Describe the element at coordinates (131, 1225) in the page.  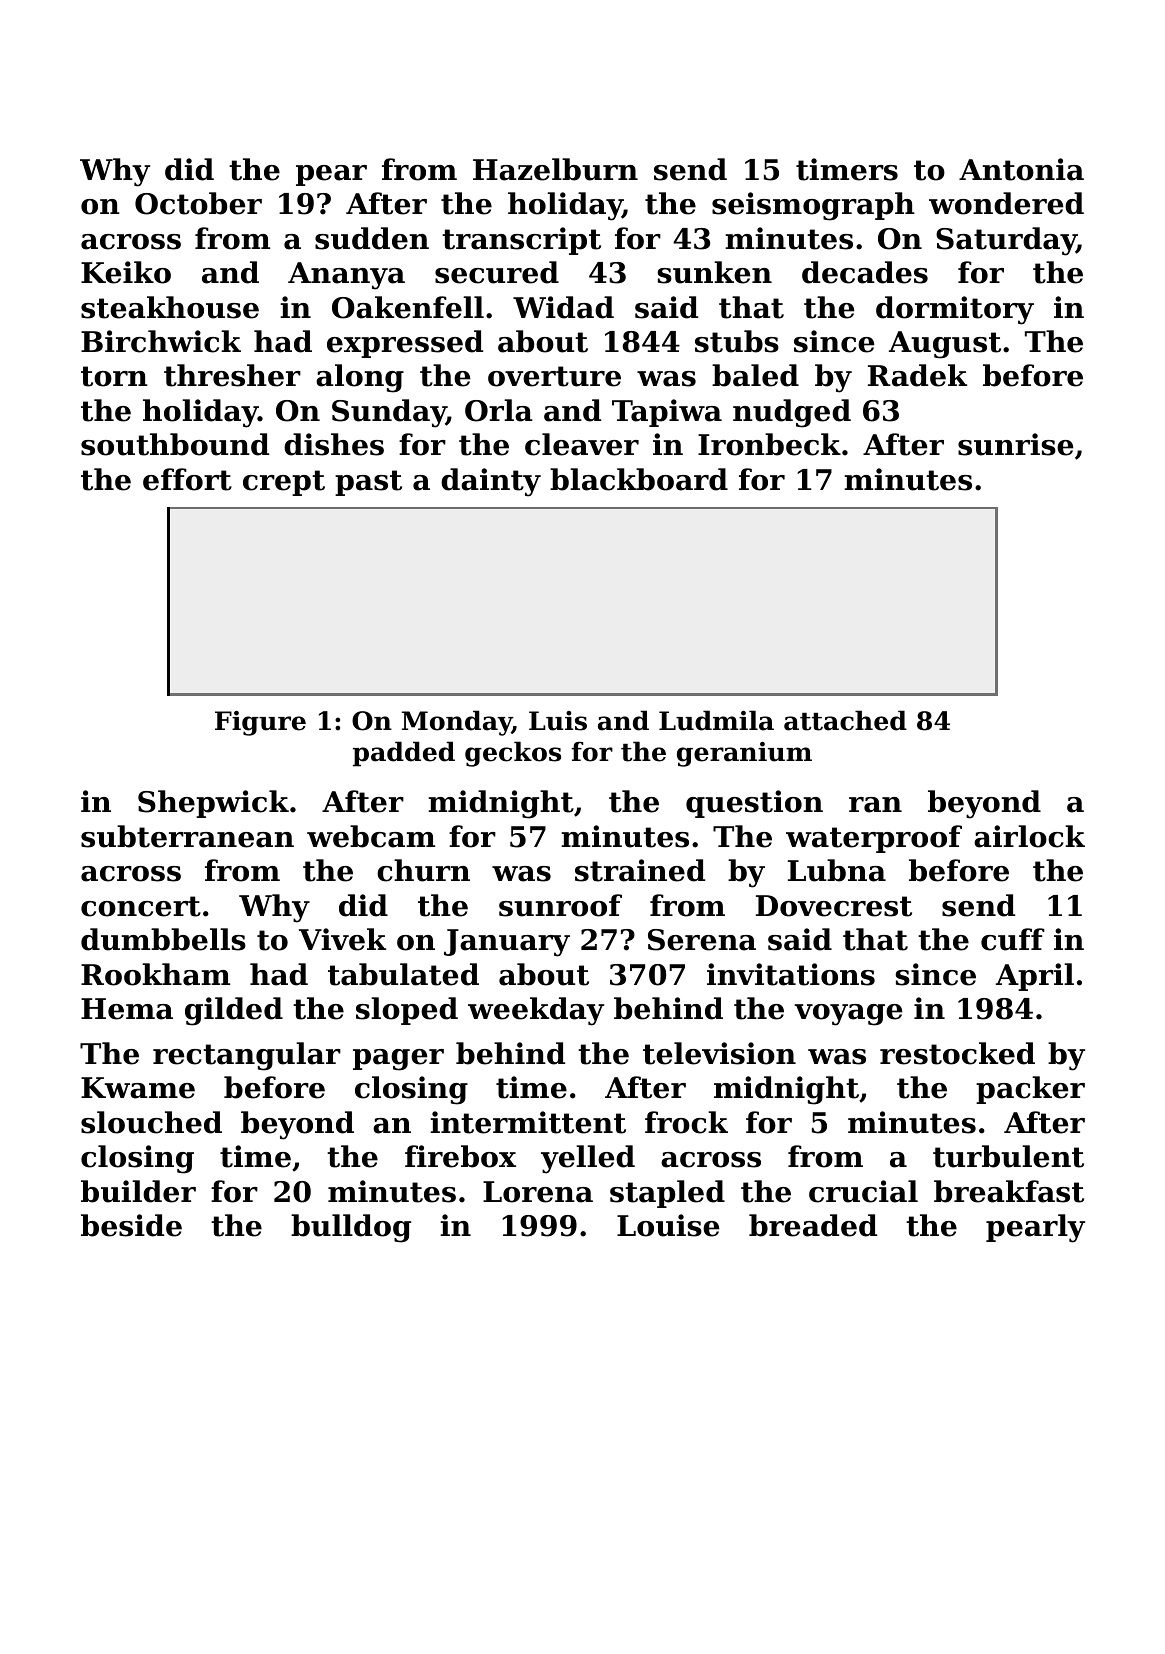
I see `beside` at that location.
